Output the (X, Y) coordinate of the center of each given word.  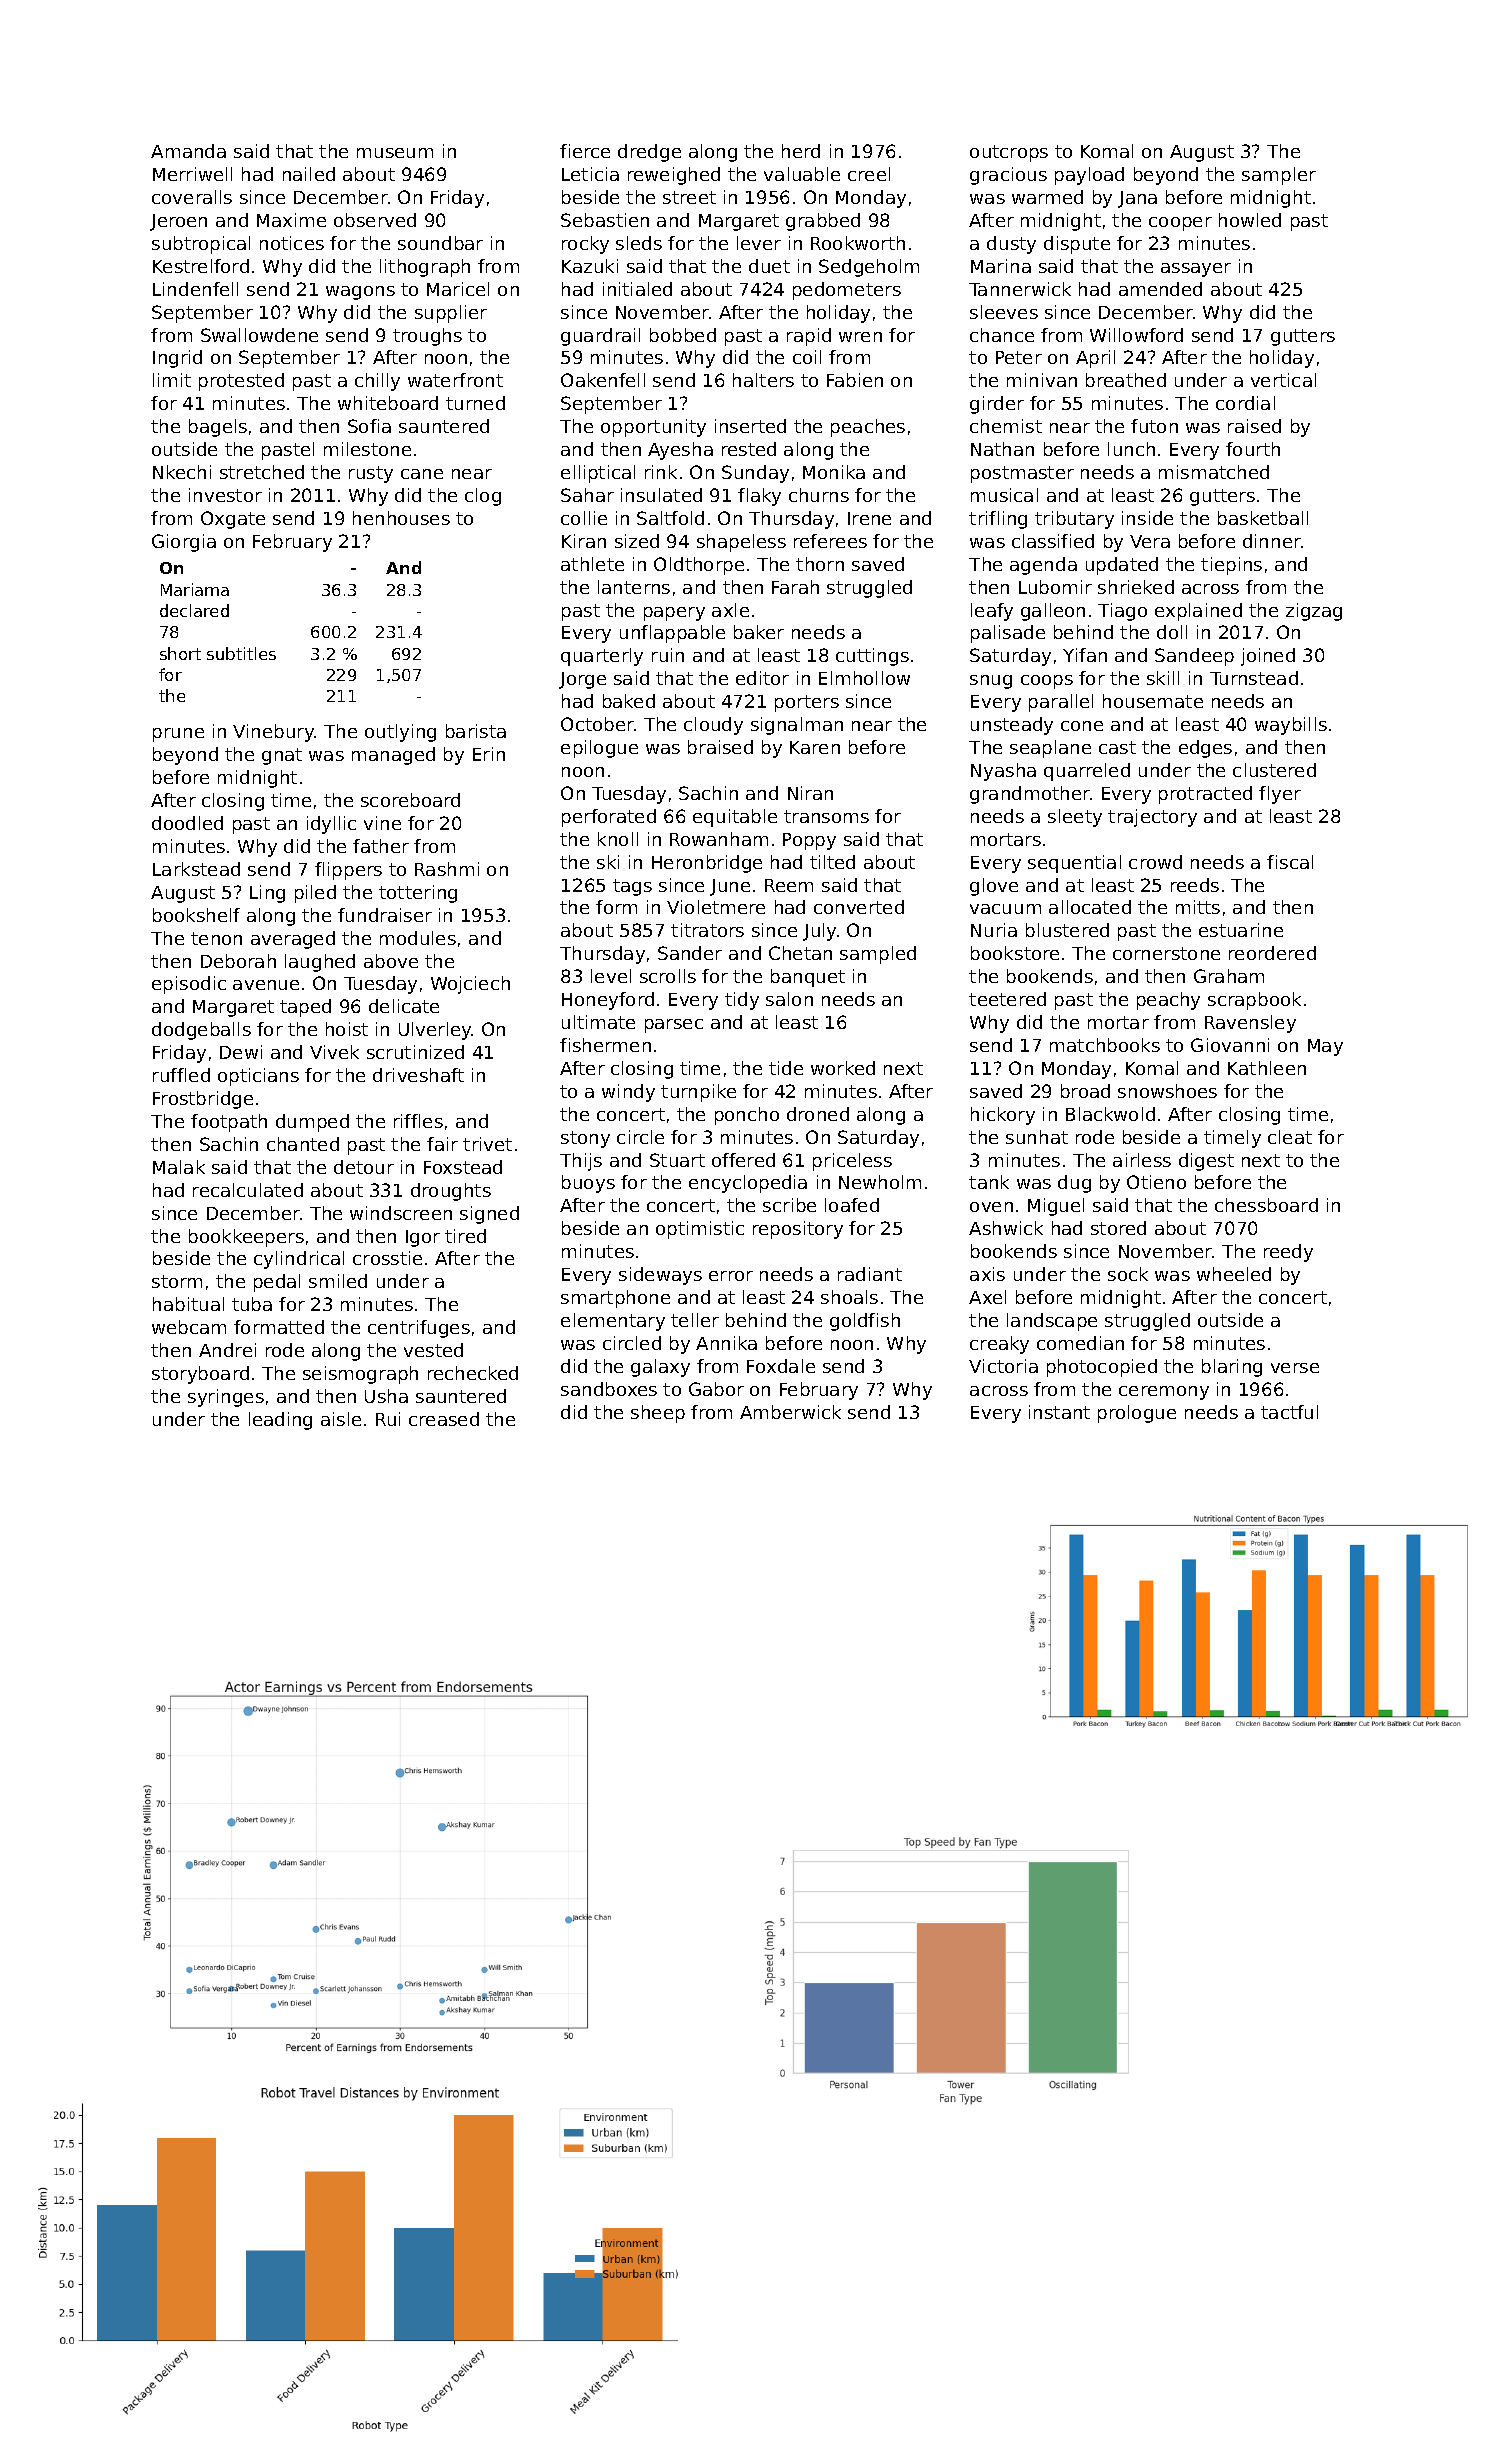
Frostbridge (203, 1100)
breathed (1126, 380)
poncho (747, 1116)
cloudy (713, 726)
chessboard (1266, 1205)
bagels (218, 428)
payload (1089, 176)
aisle (341, 1419)
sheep (658, 1414)
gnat (282, 756)
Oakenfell (603, 380)
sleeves (1004, 312)
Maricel (458, 289)
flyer (1280, 795)
